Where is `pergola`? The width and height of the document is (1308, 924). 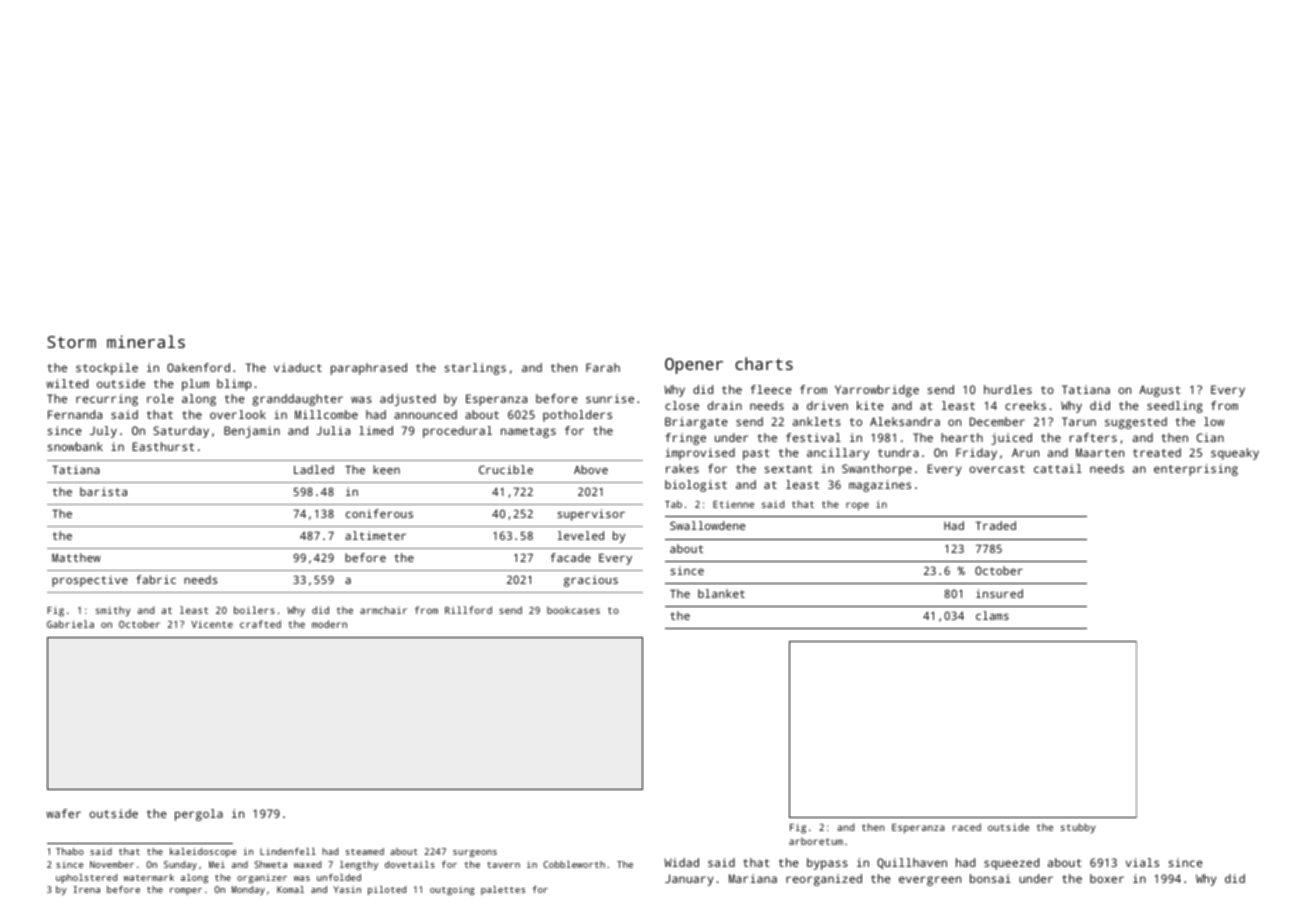 pergola is located at coordinates (199, 815).
